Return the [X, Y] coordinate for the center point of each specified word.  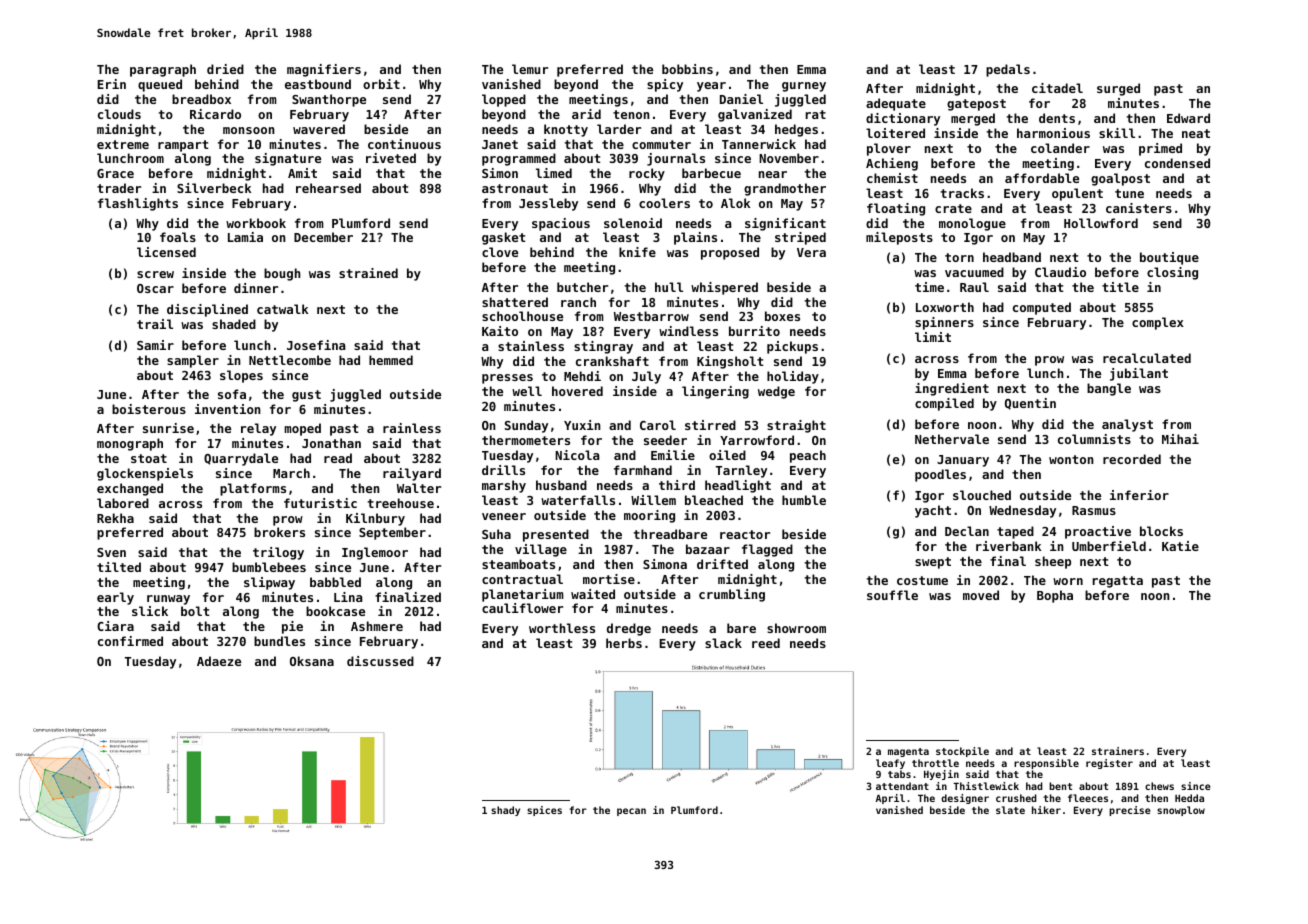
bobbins [687, 69]
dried [225, 69]
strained [368, 273]
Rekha [115, 518]
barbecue [711, 173]
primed [1160, 149]
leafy [890, 764]
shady [505, 811]
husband [561, 485]
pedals [1008, 70]
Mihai [1180, 439]
